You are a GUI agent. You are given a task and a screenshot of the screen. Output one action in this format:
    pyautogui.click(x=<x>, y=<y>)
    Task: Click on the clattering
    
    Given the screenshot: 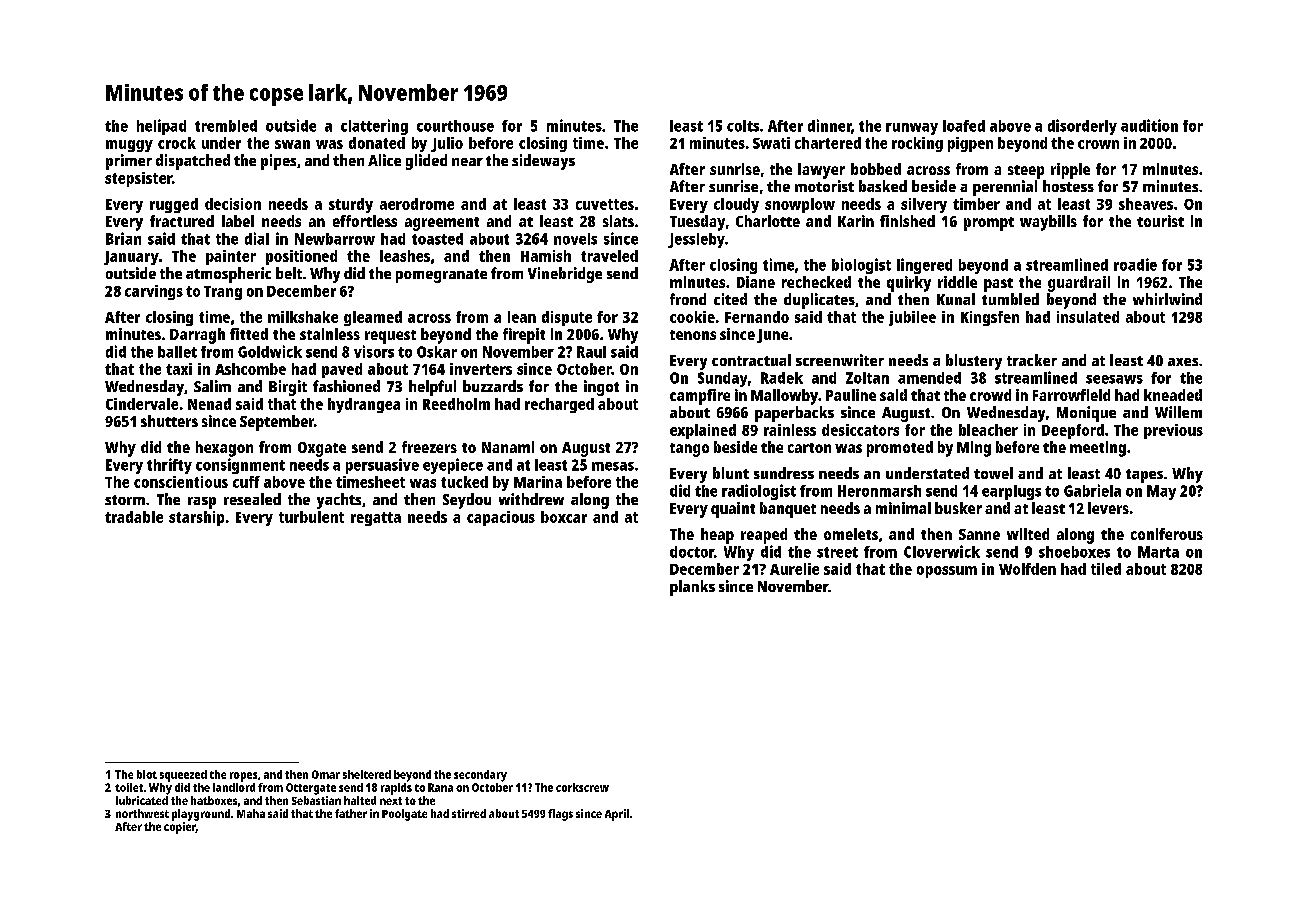 What is the action you would take?
    pyautogui.click(x=374, y=127)
